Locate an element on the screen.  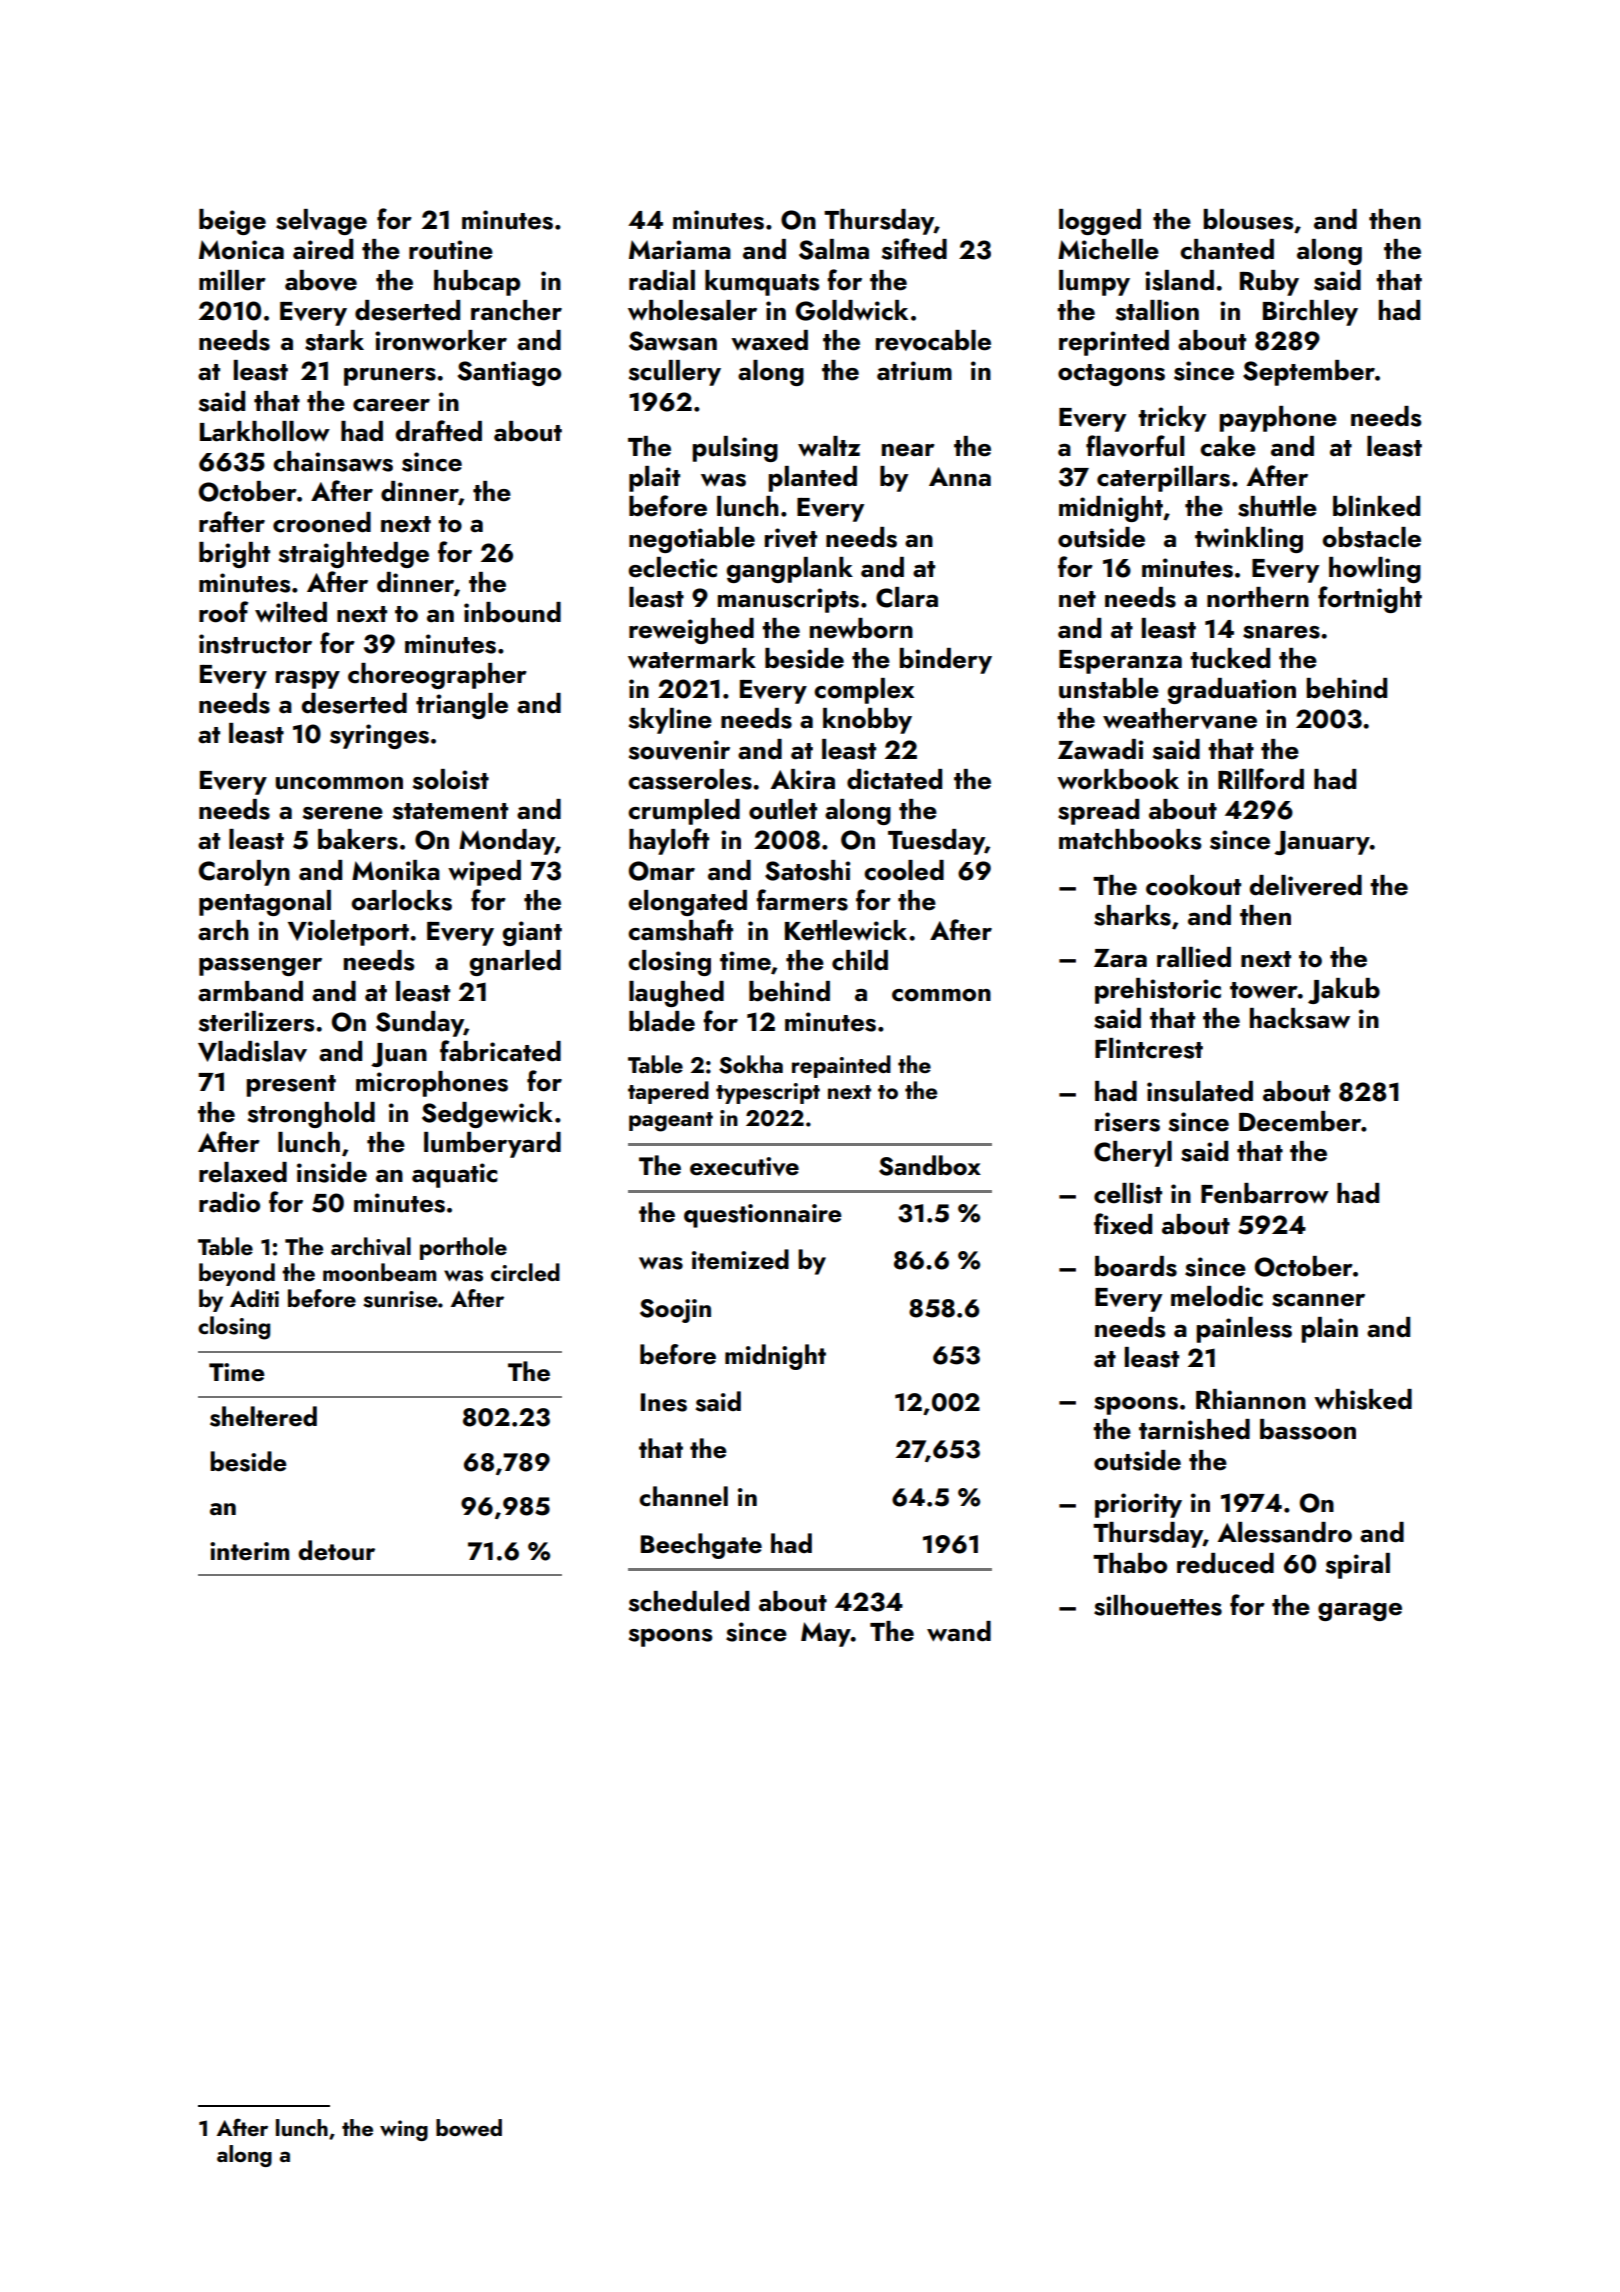
logged is located at coordinates (1100, 222).
